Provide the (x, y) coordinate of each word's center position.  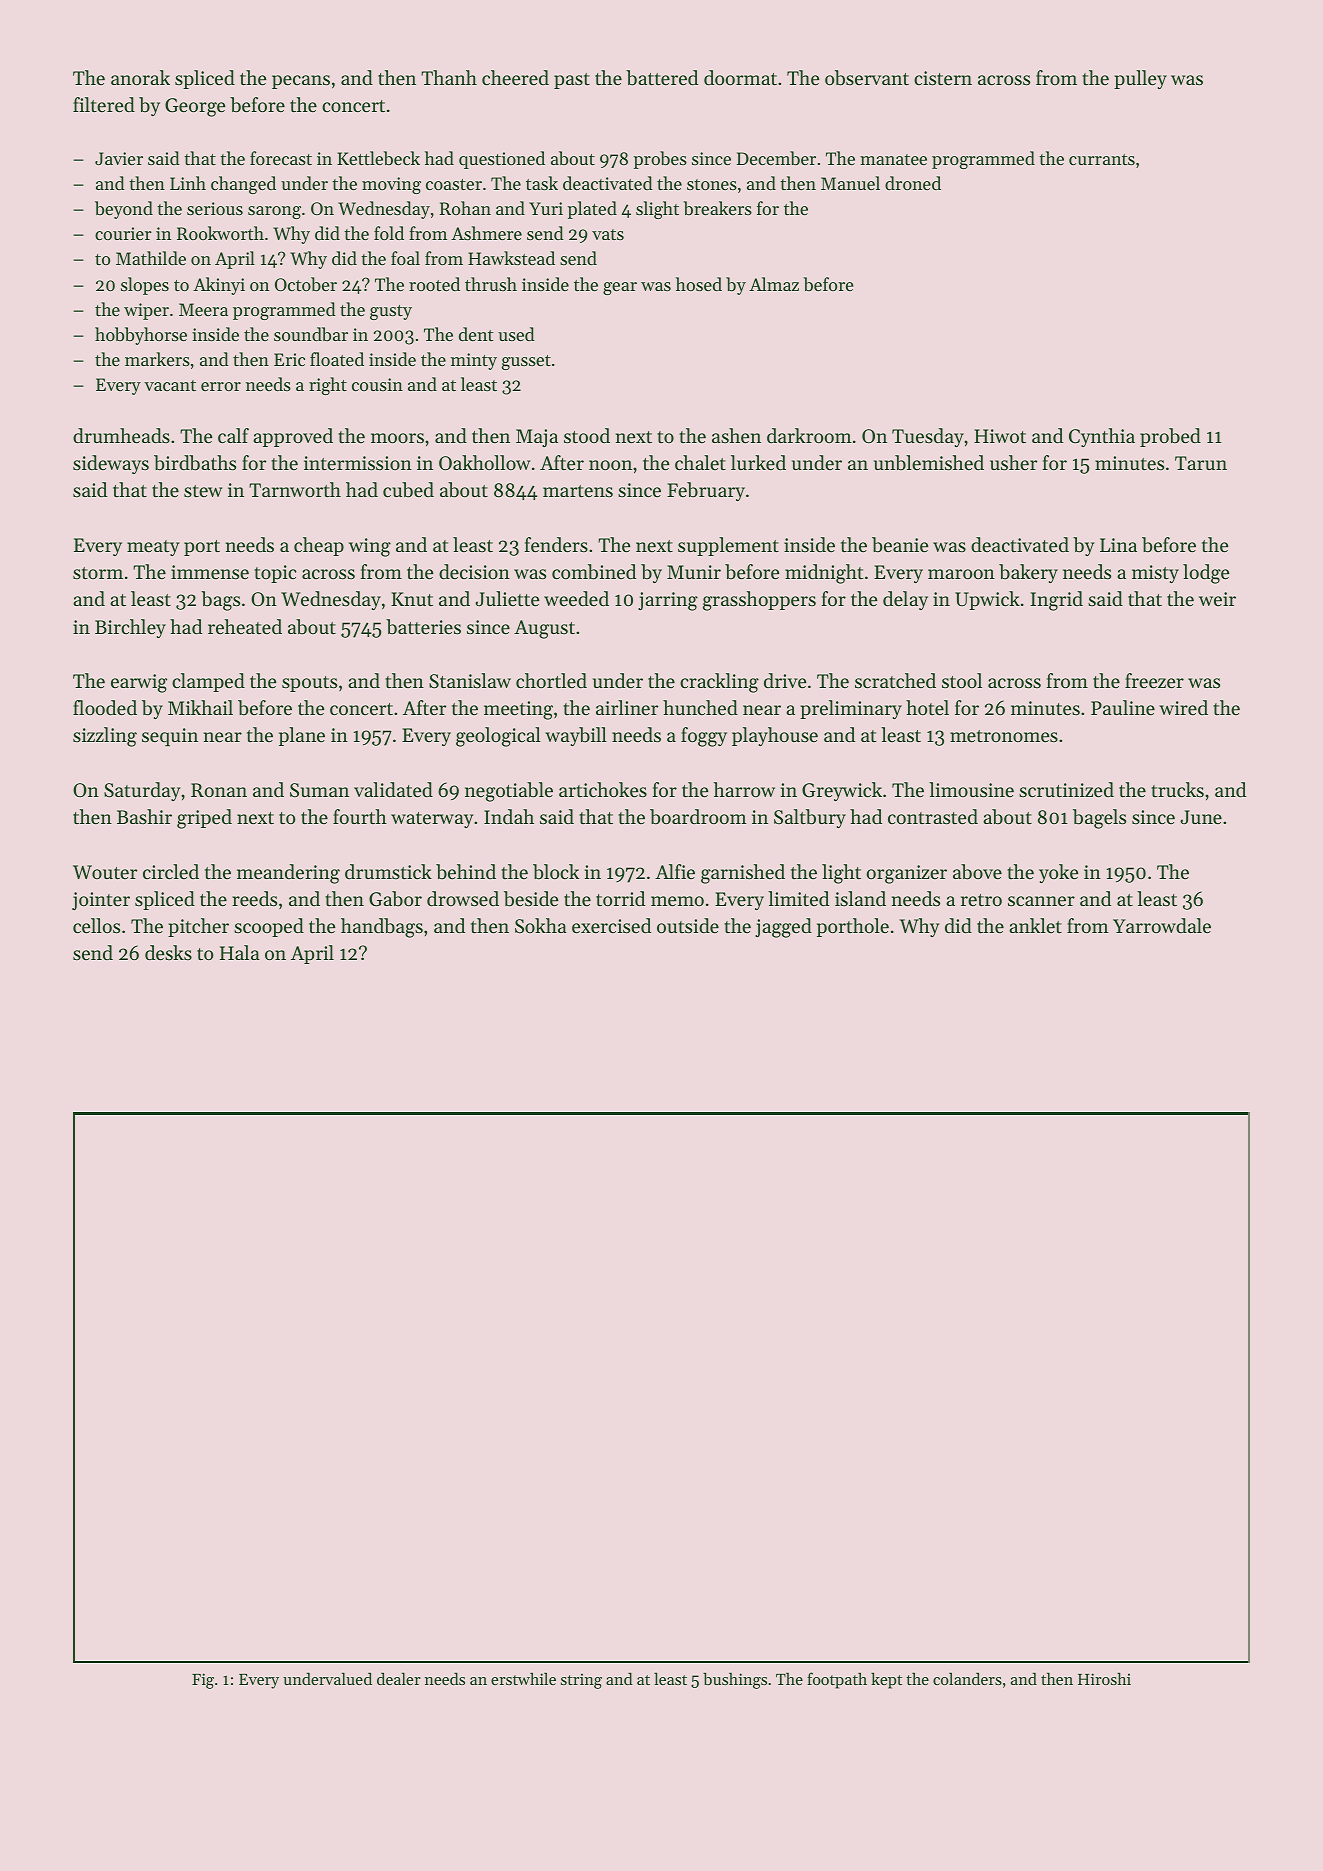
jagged (783, 928)
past (572, 81)
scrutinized (1066, 789)
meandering (288, 874)
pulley (1140, 79)
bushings (735, 1680)
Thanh (449, 77)
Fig (203, 1681)
